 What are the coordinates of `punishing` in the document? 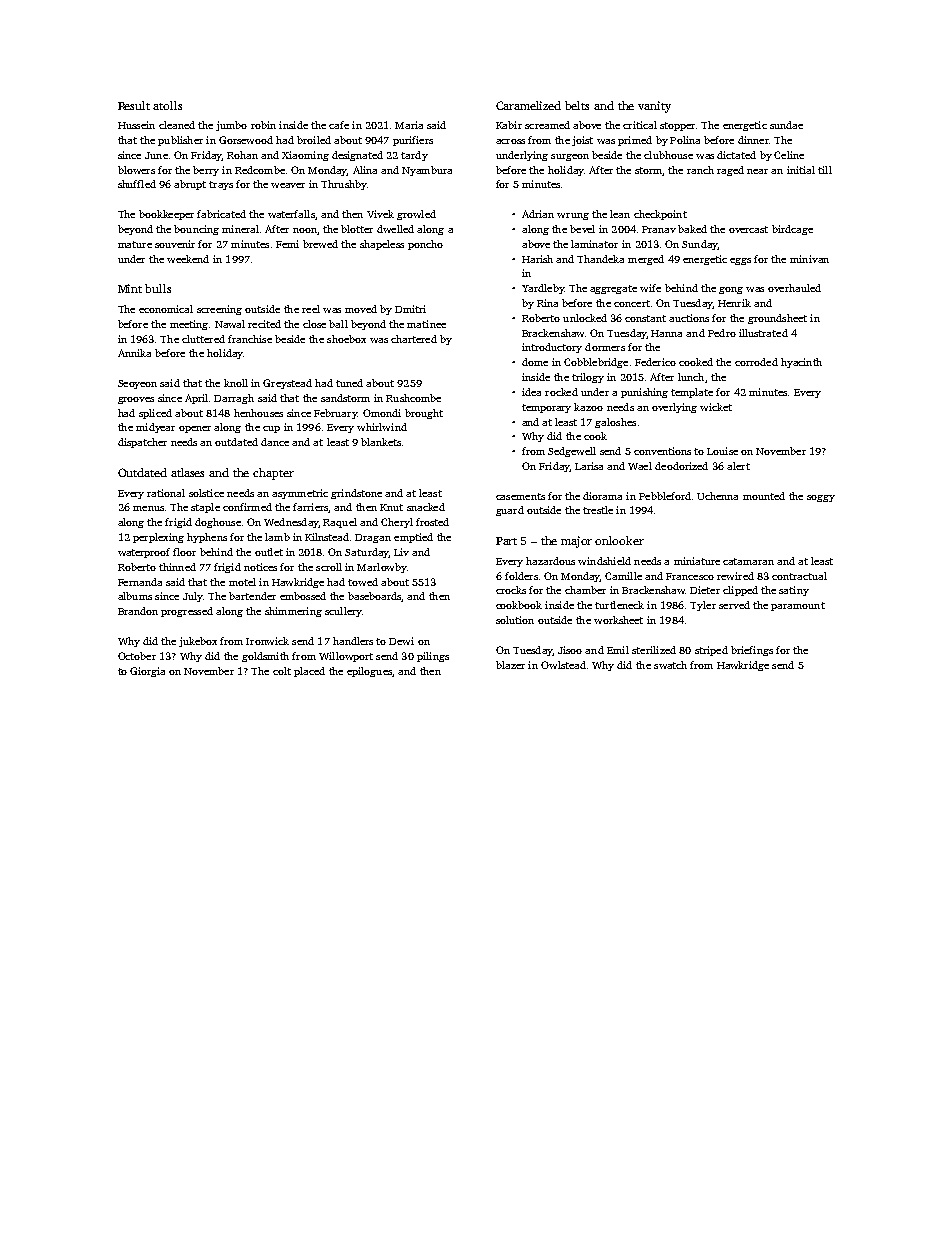 It's located at (644, 393).
